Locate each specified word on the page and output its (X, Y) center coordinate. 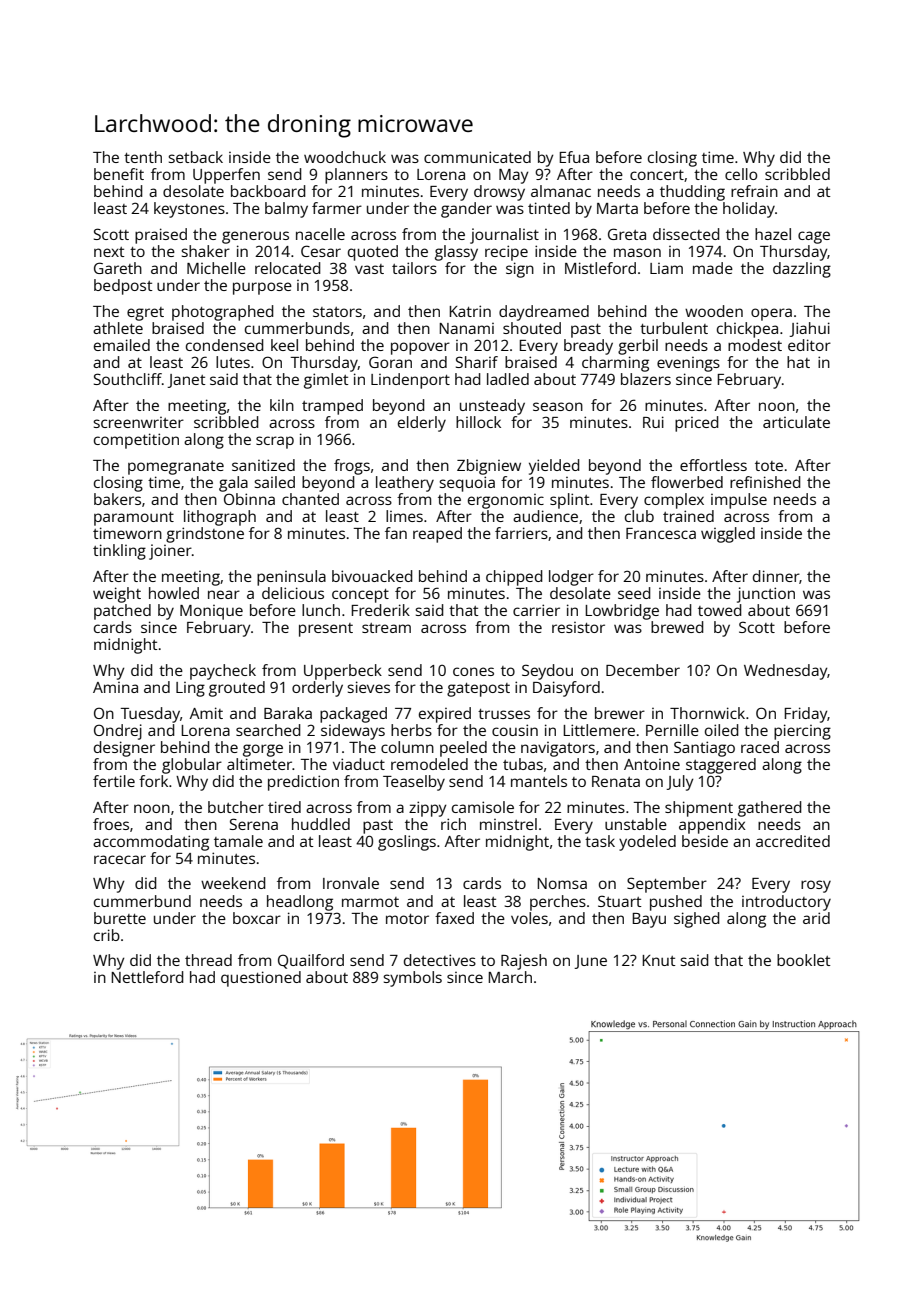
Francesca (661, 533)
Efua (574, 157)
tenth (143, 157)
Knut (659, 960)
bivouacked (372, 576)
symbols (412, 979)
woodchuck (345, 157)
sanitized (263, 465)
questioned (261, 979)
